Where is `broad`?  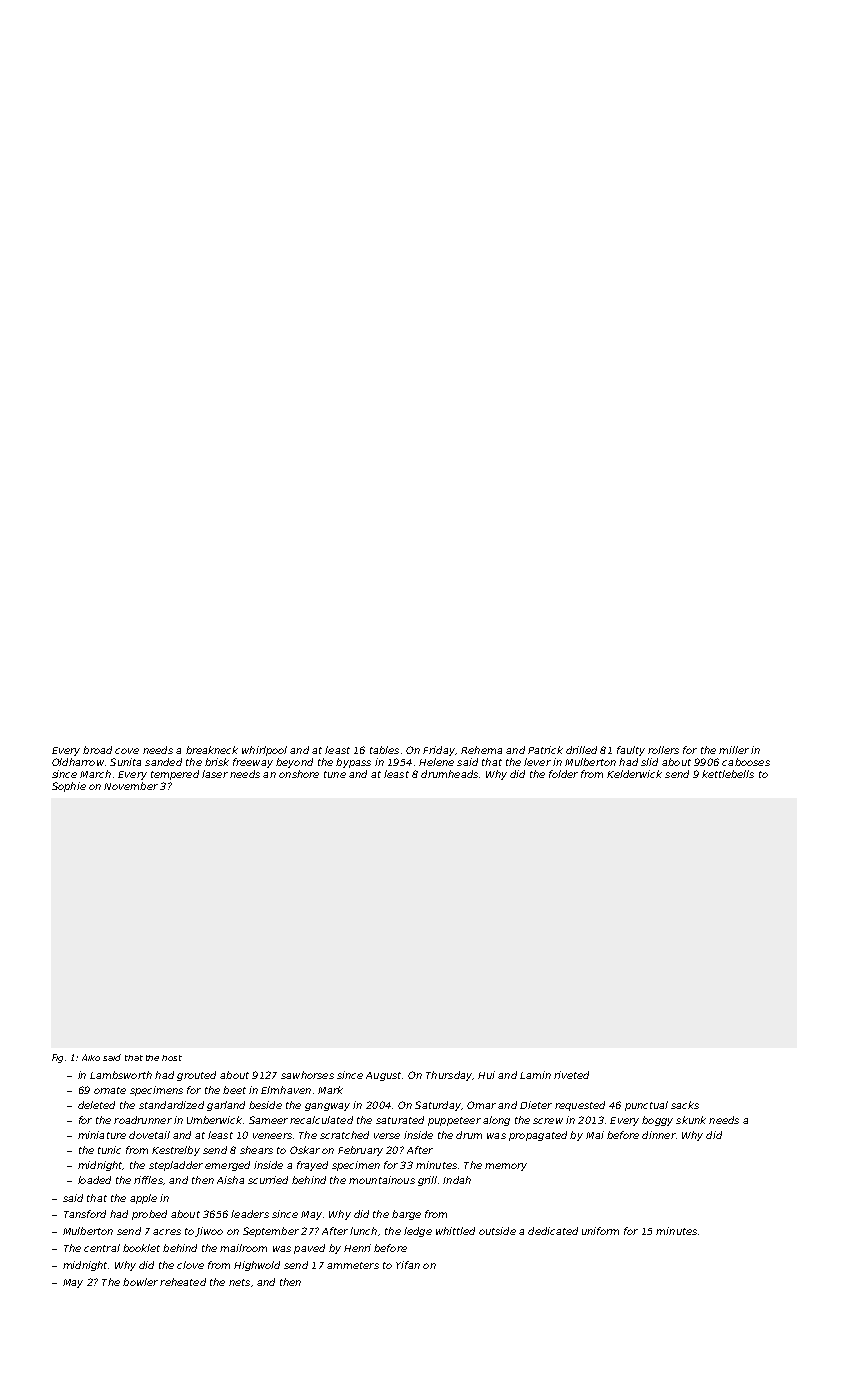 broad is located at coordinates (97, 750).
